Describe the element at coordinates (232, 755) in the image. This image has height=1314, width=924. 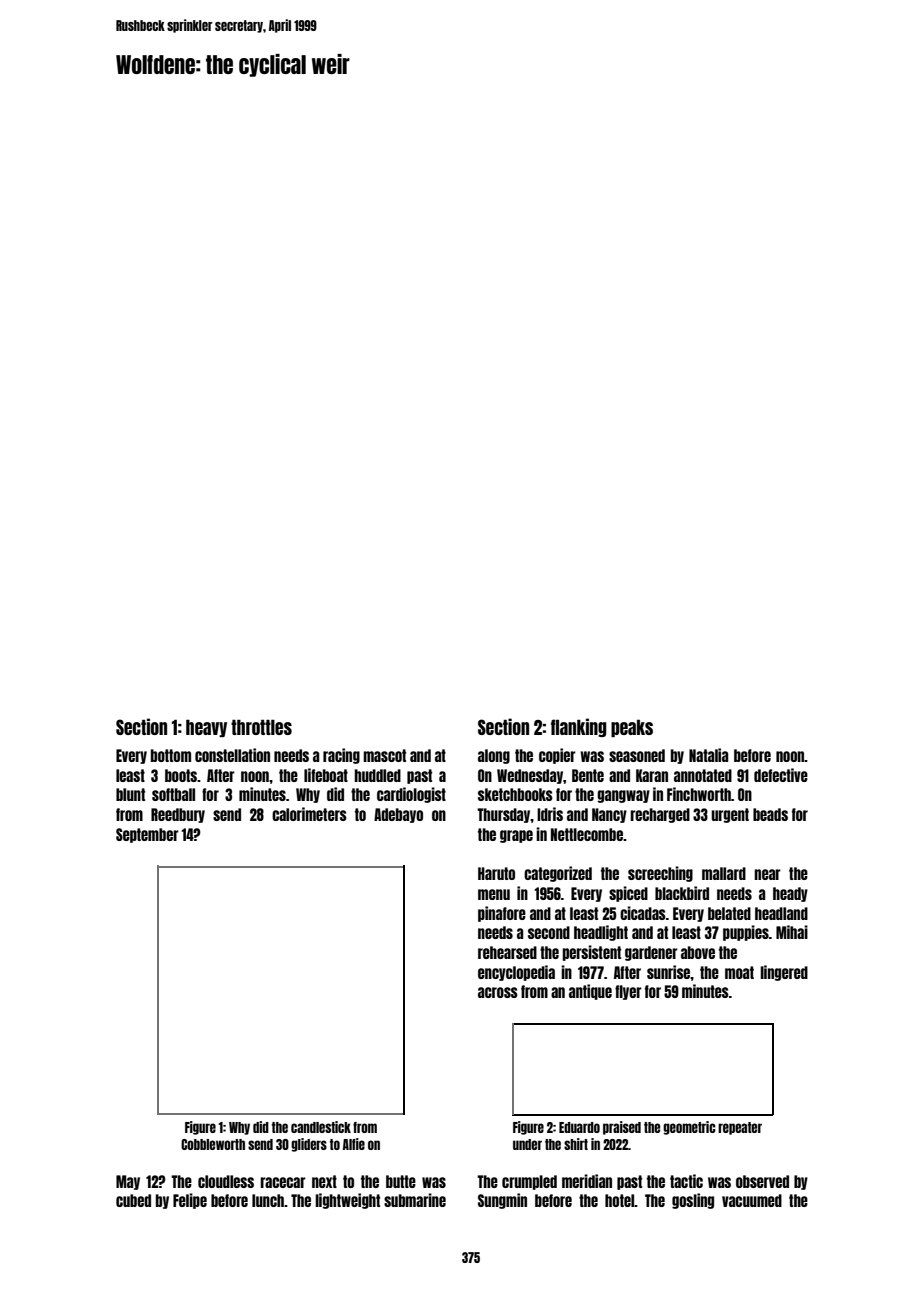
I see `constellation` at that location.
